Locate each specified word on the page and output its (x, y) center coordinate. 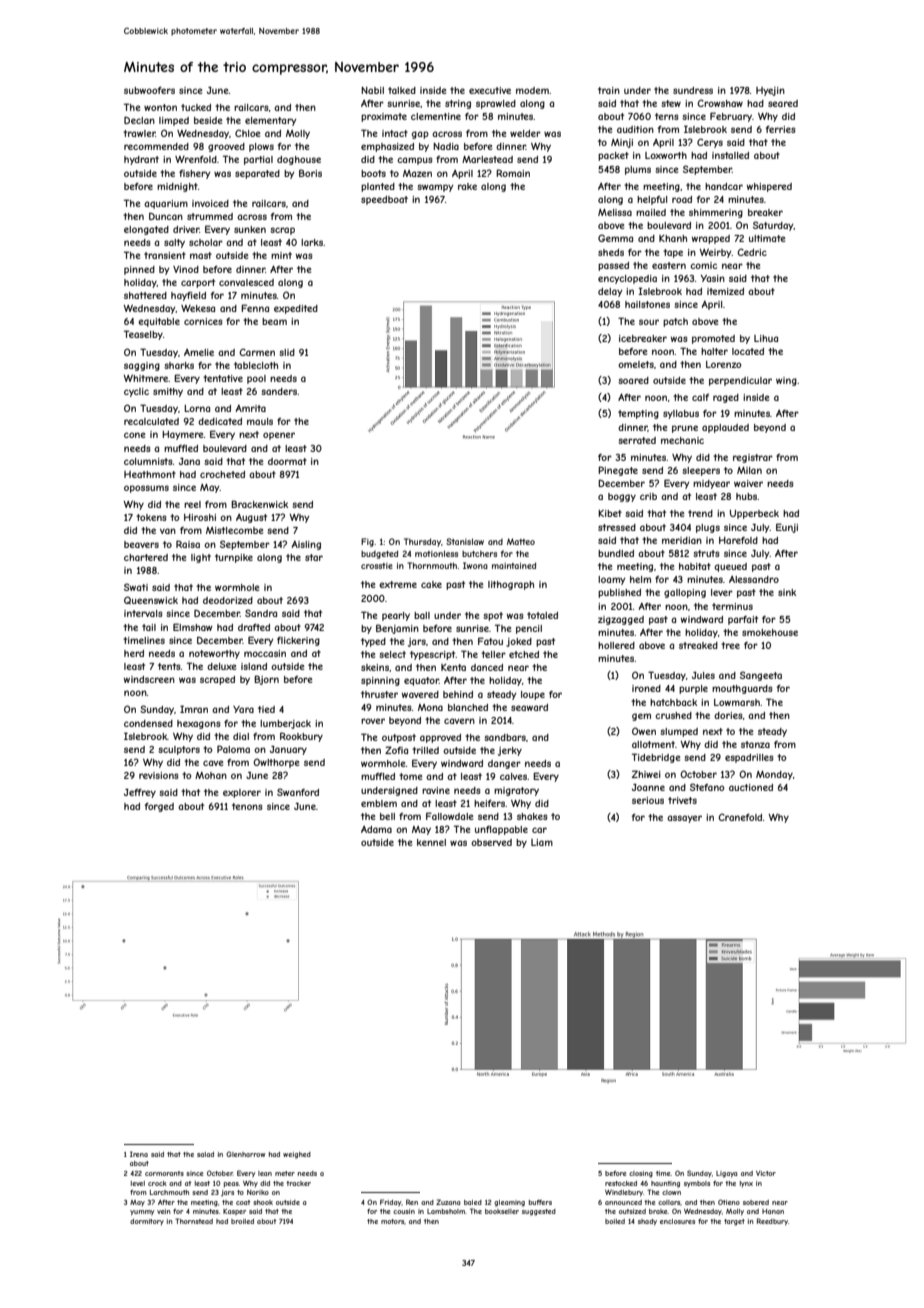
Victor (766, 1173)
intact (395, 133)
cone (134, 435)
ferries (781, 129)
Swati (136, 587)
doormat (287, 461)
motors (393, 1222)
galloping (685, 593)
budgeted (379, 554)
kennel (431, 842)
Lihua (766, 338)
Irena (139, 1154)
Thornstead (194, 1221)
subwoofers (149, 90)
